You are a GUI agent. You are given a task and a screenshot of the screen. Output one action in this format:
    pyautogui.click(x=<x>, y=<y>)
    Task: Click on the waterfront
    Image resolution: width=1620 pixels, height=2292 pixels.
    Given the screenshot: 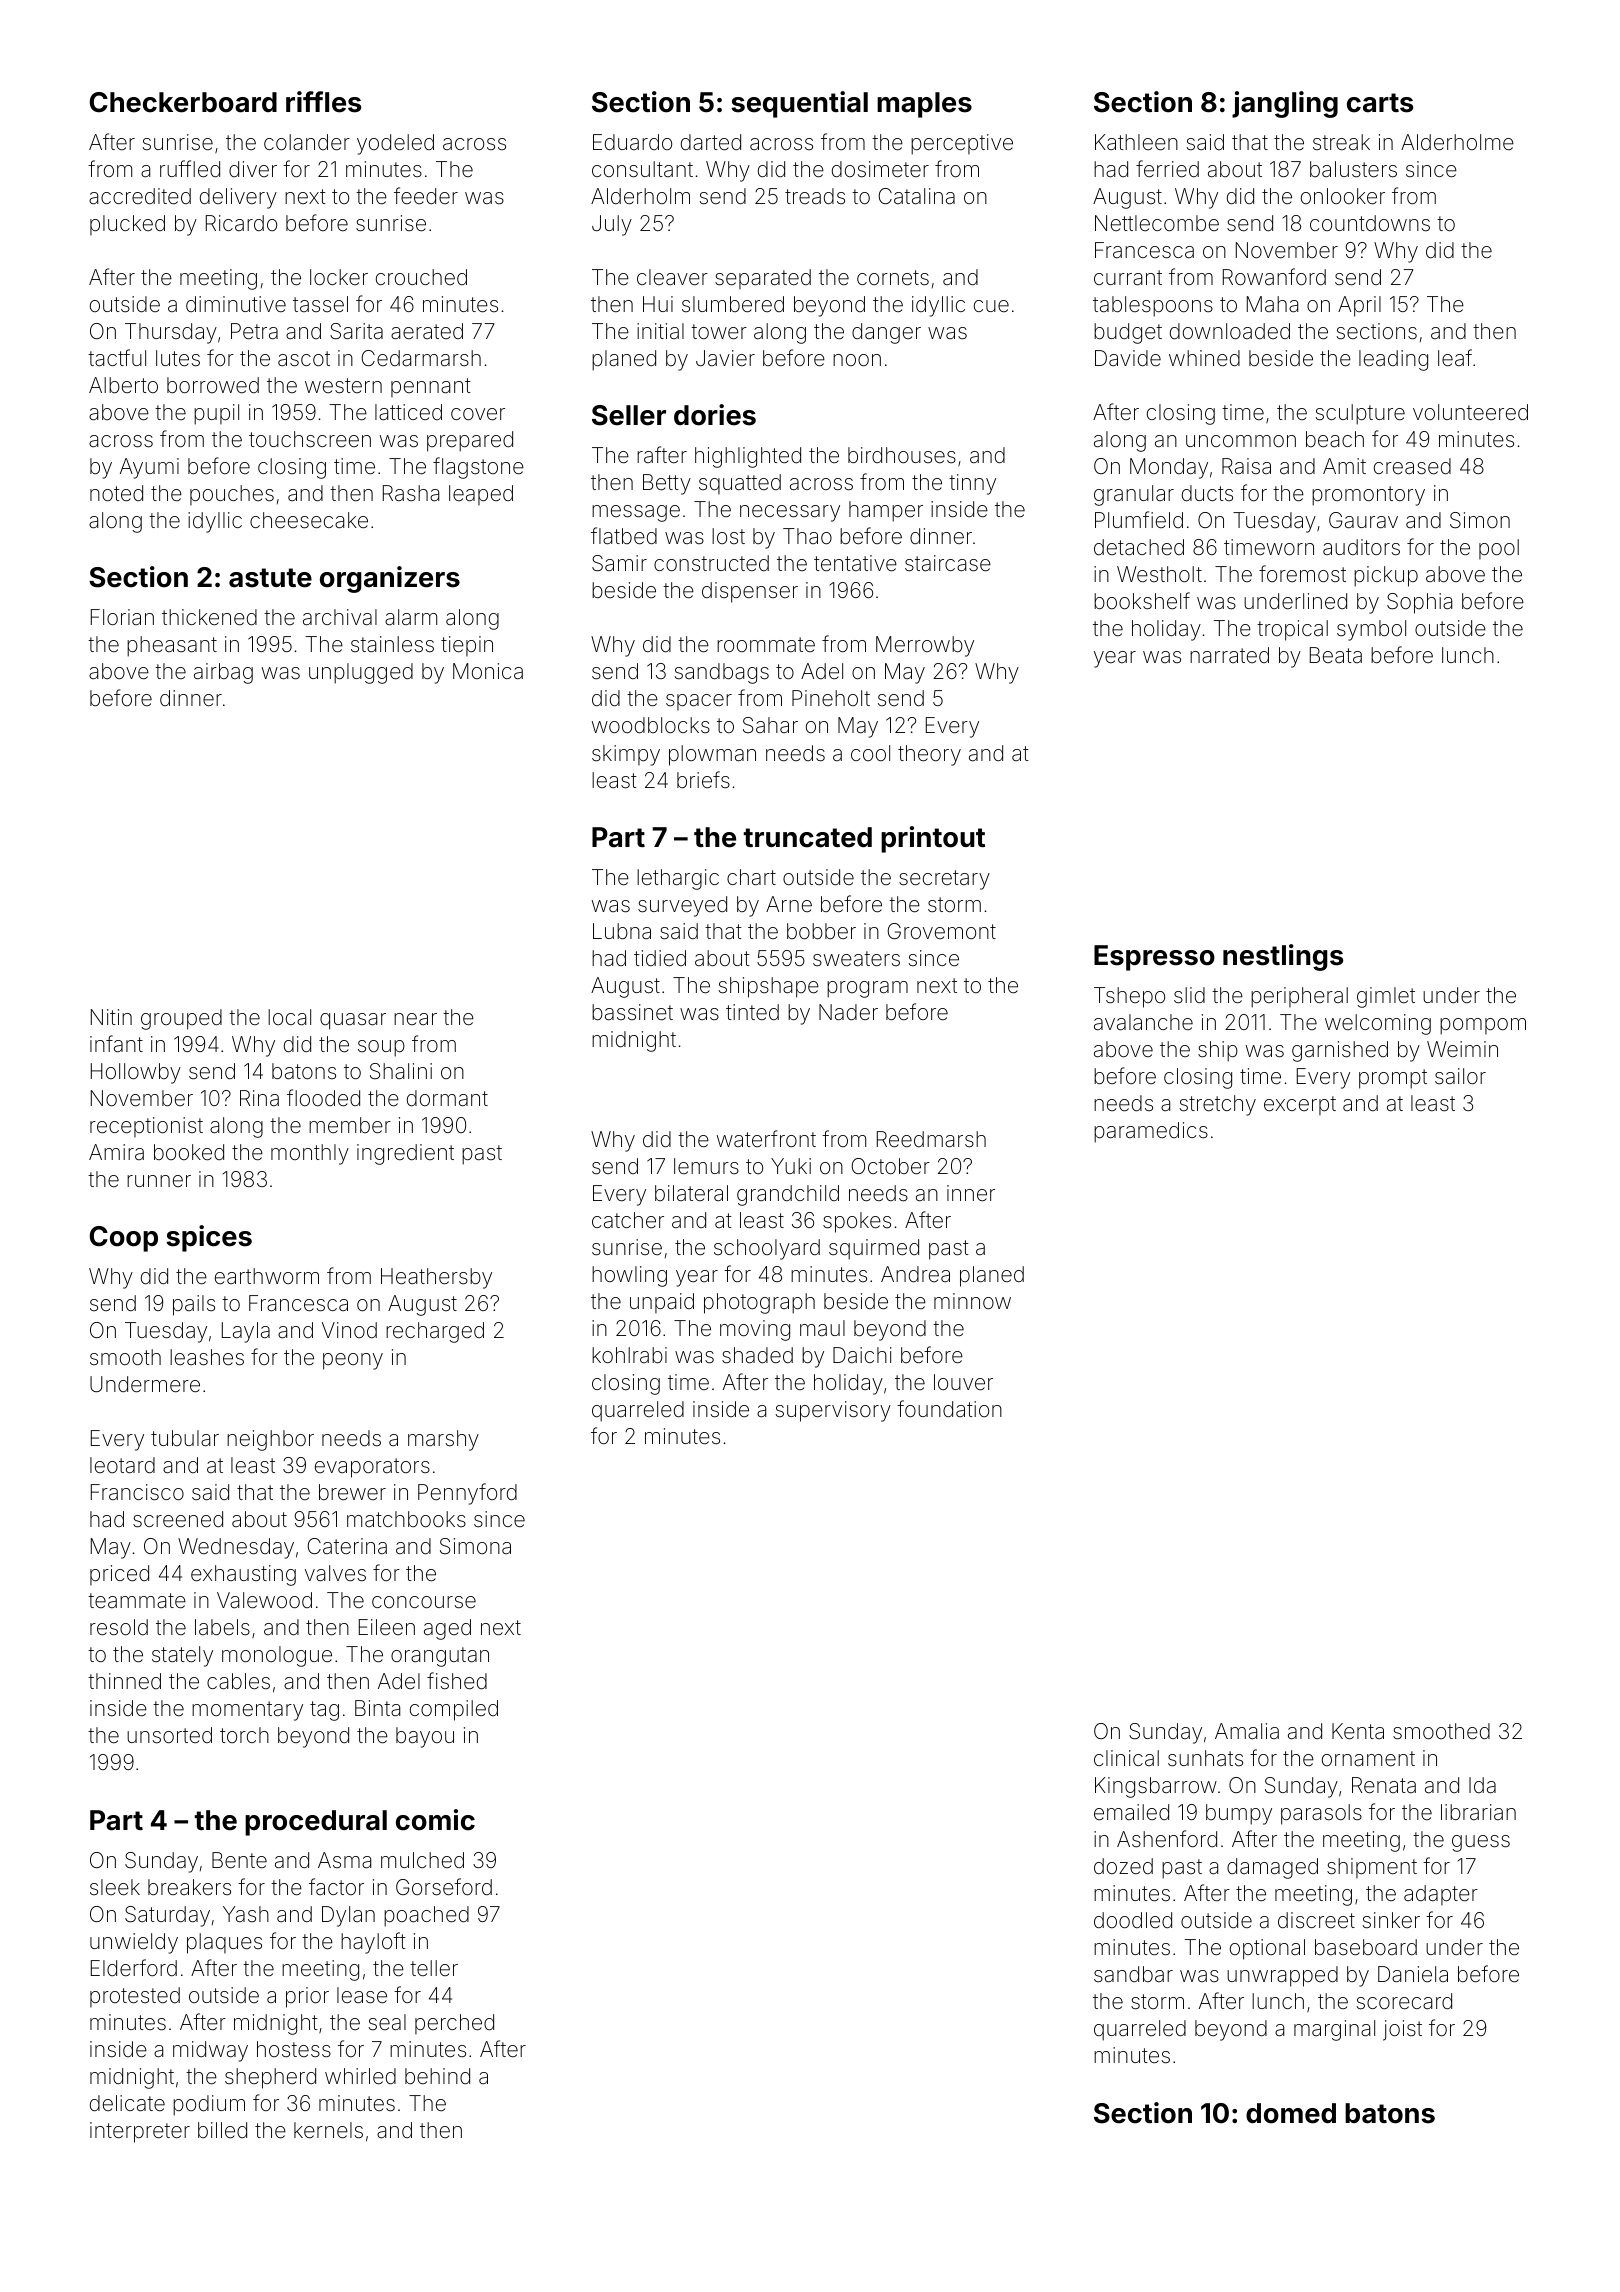 What is the action you would take?
    pyautogui.click(x=766, y=1139)
